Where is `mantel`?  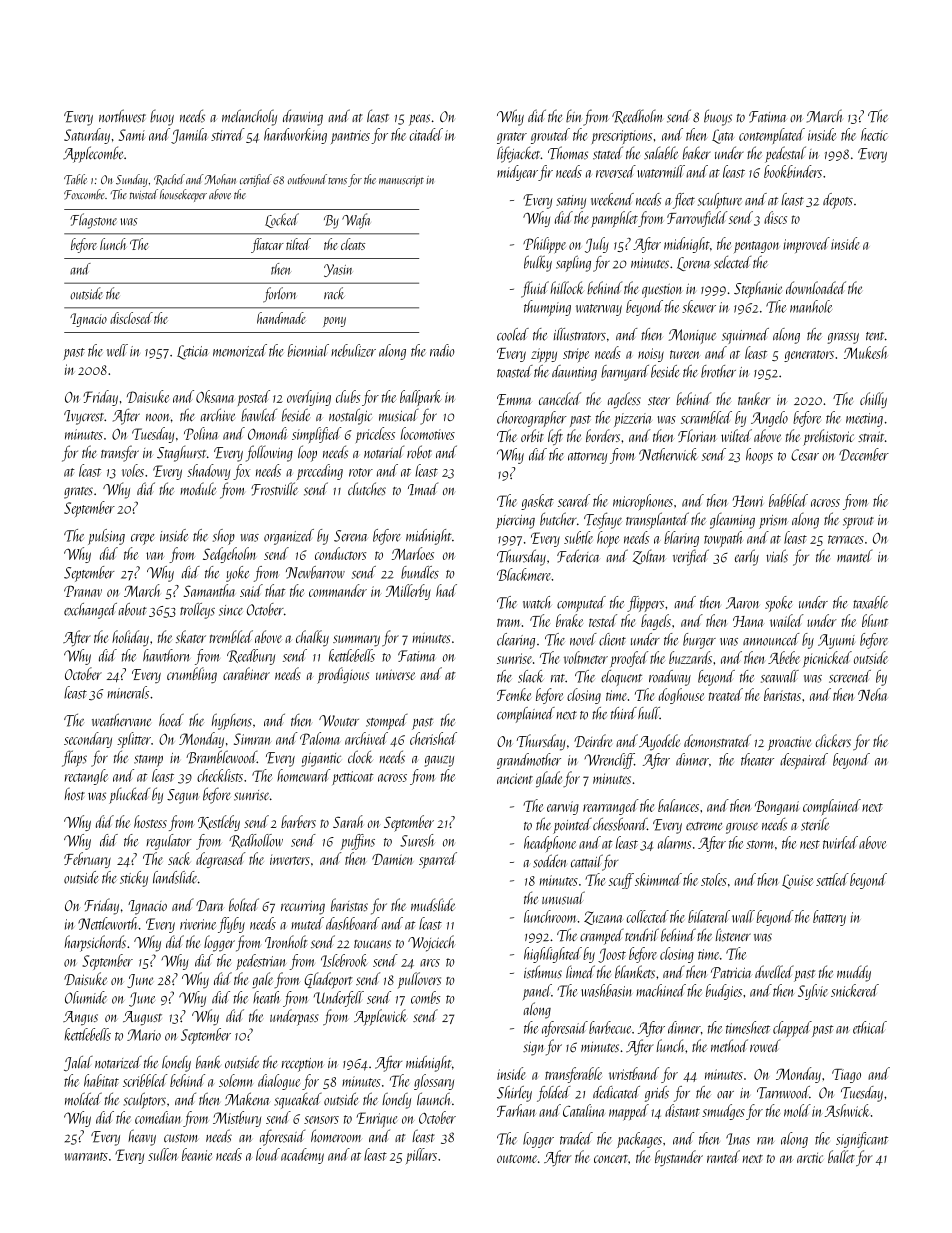
mantel is located at coordinates (854, 556).
